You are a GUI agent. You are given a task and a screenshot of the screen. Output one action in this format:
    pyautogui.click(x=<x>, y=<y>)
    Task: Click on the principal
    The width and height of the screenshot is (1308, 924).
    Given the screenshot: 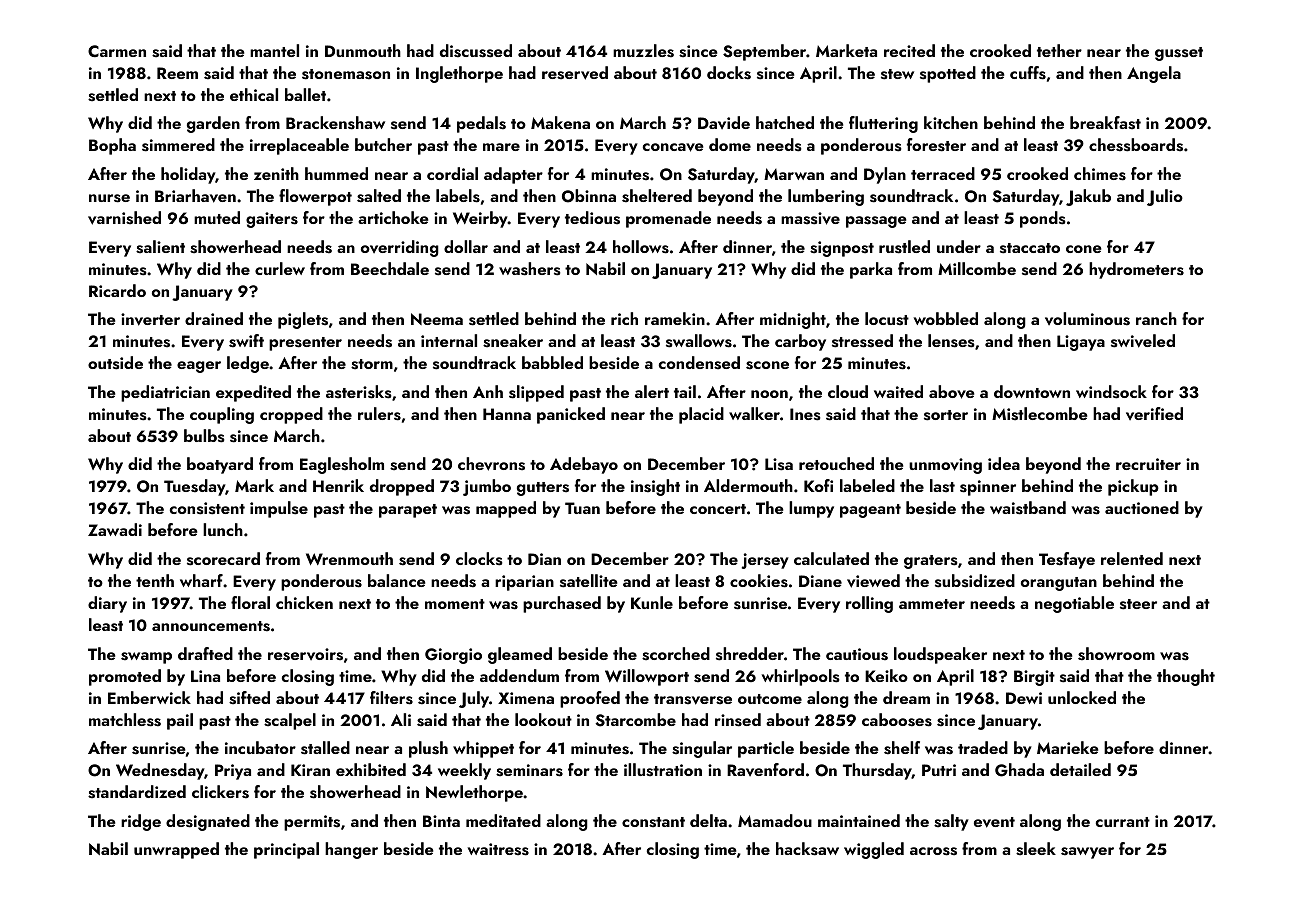 What is the action you would take?
    pyautogui.click(x=286, y=850)
